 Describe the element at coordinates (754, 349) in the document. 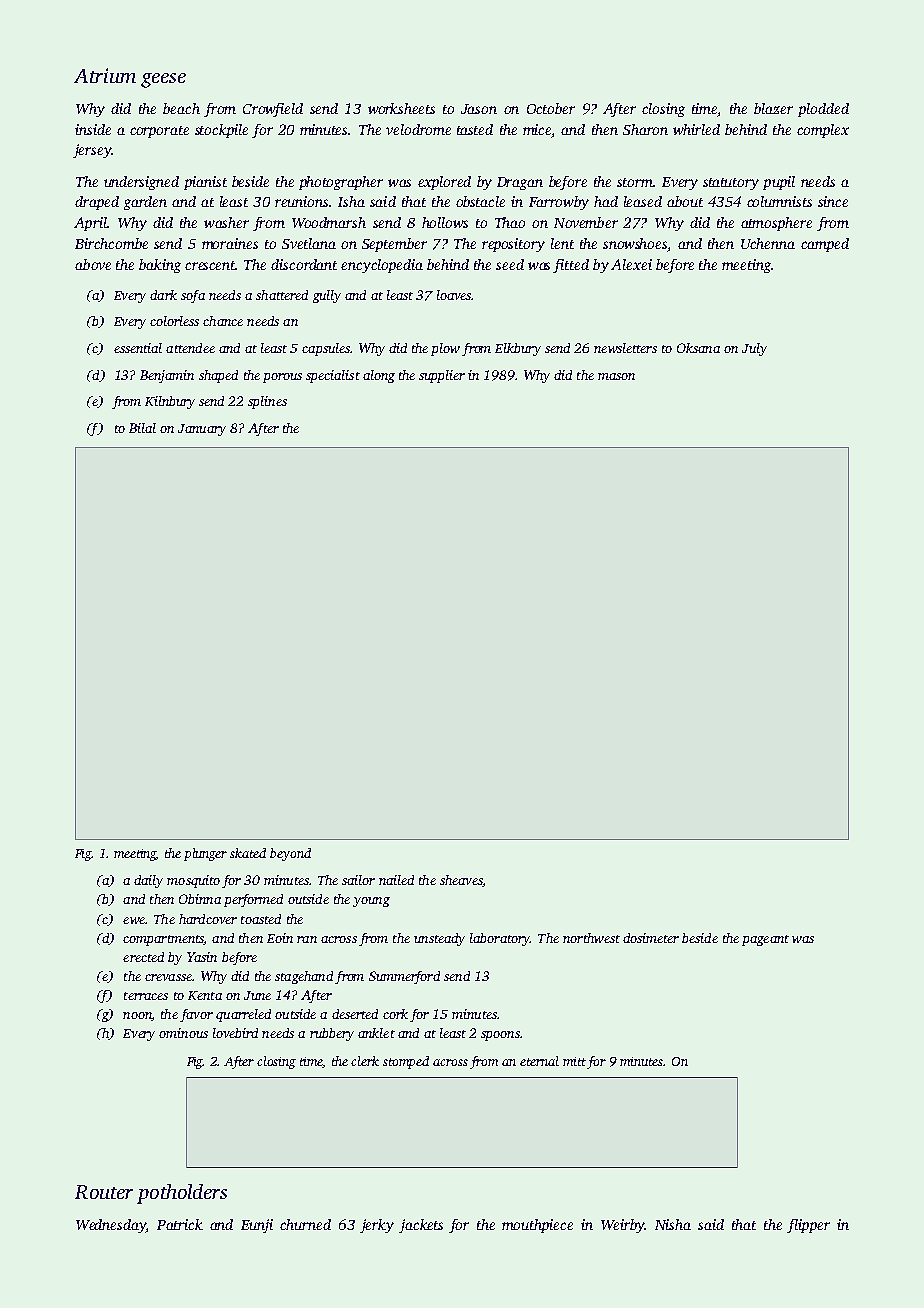

I see `July` at that location.
